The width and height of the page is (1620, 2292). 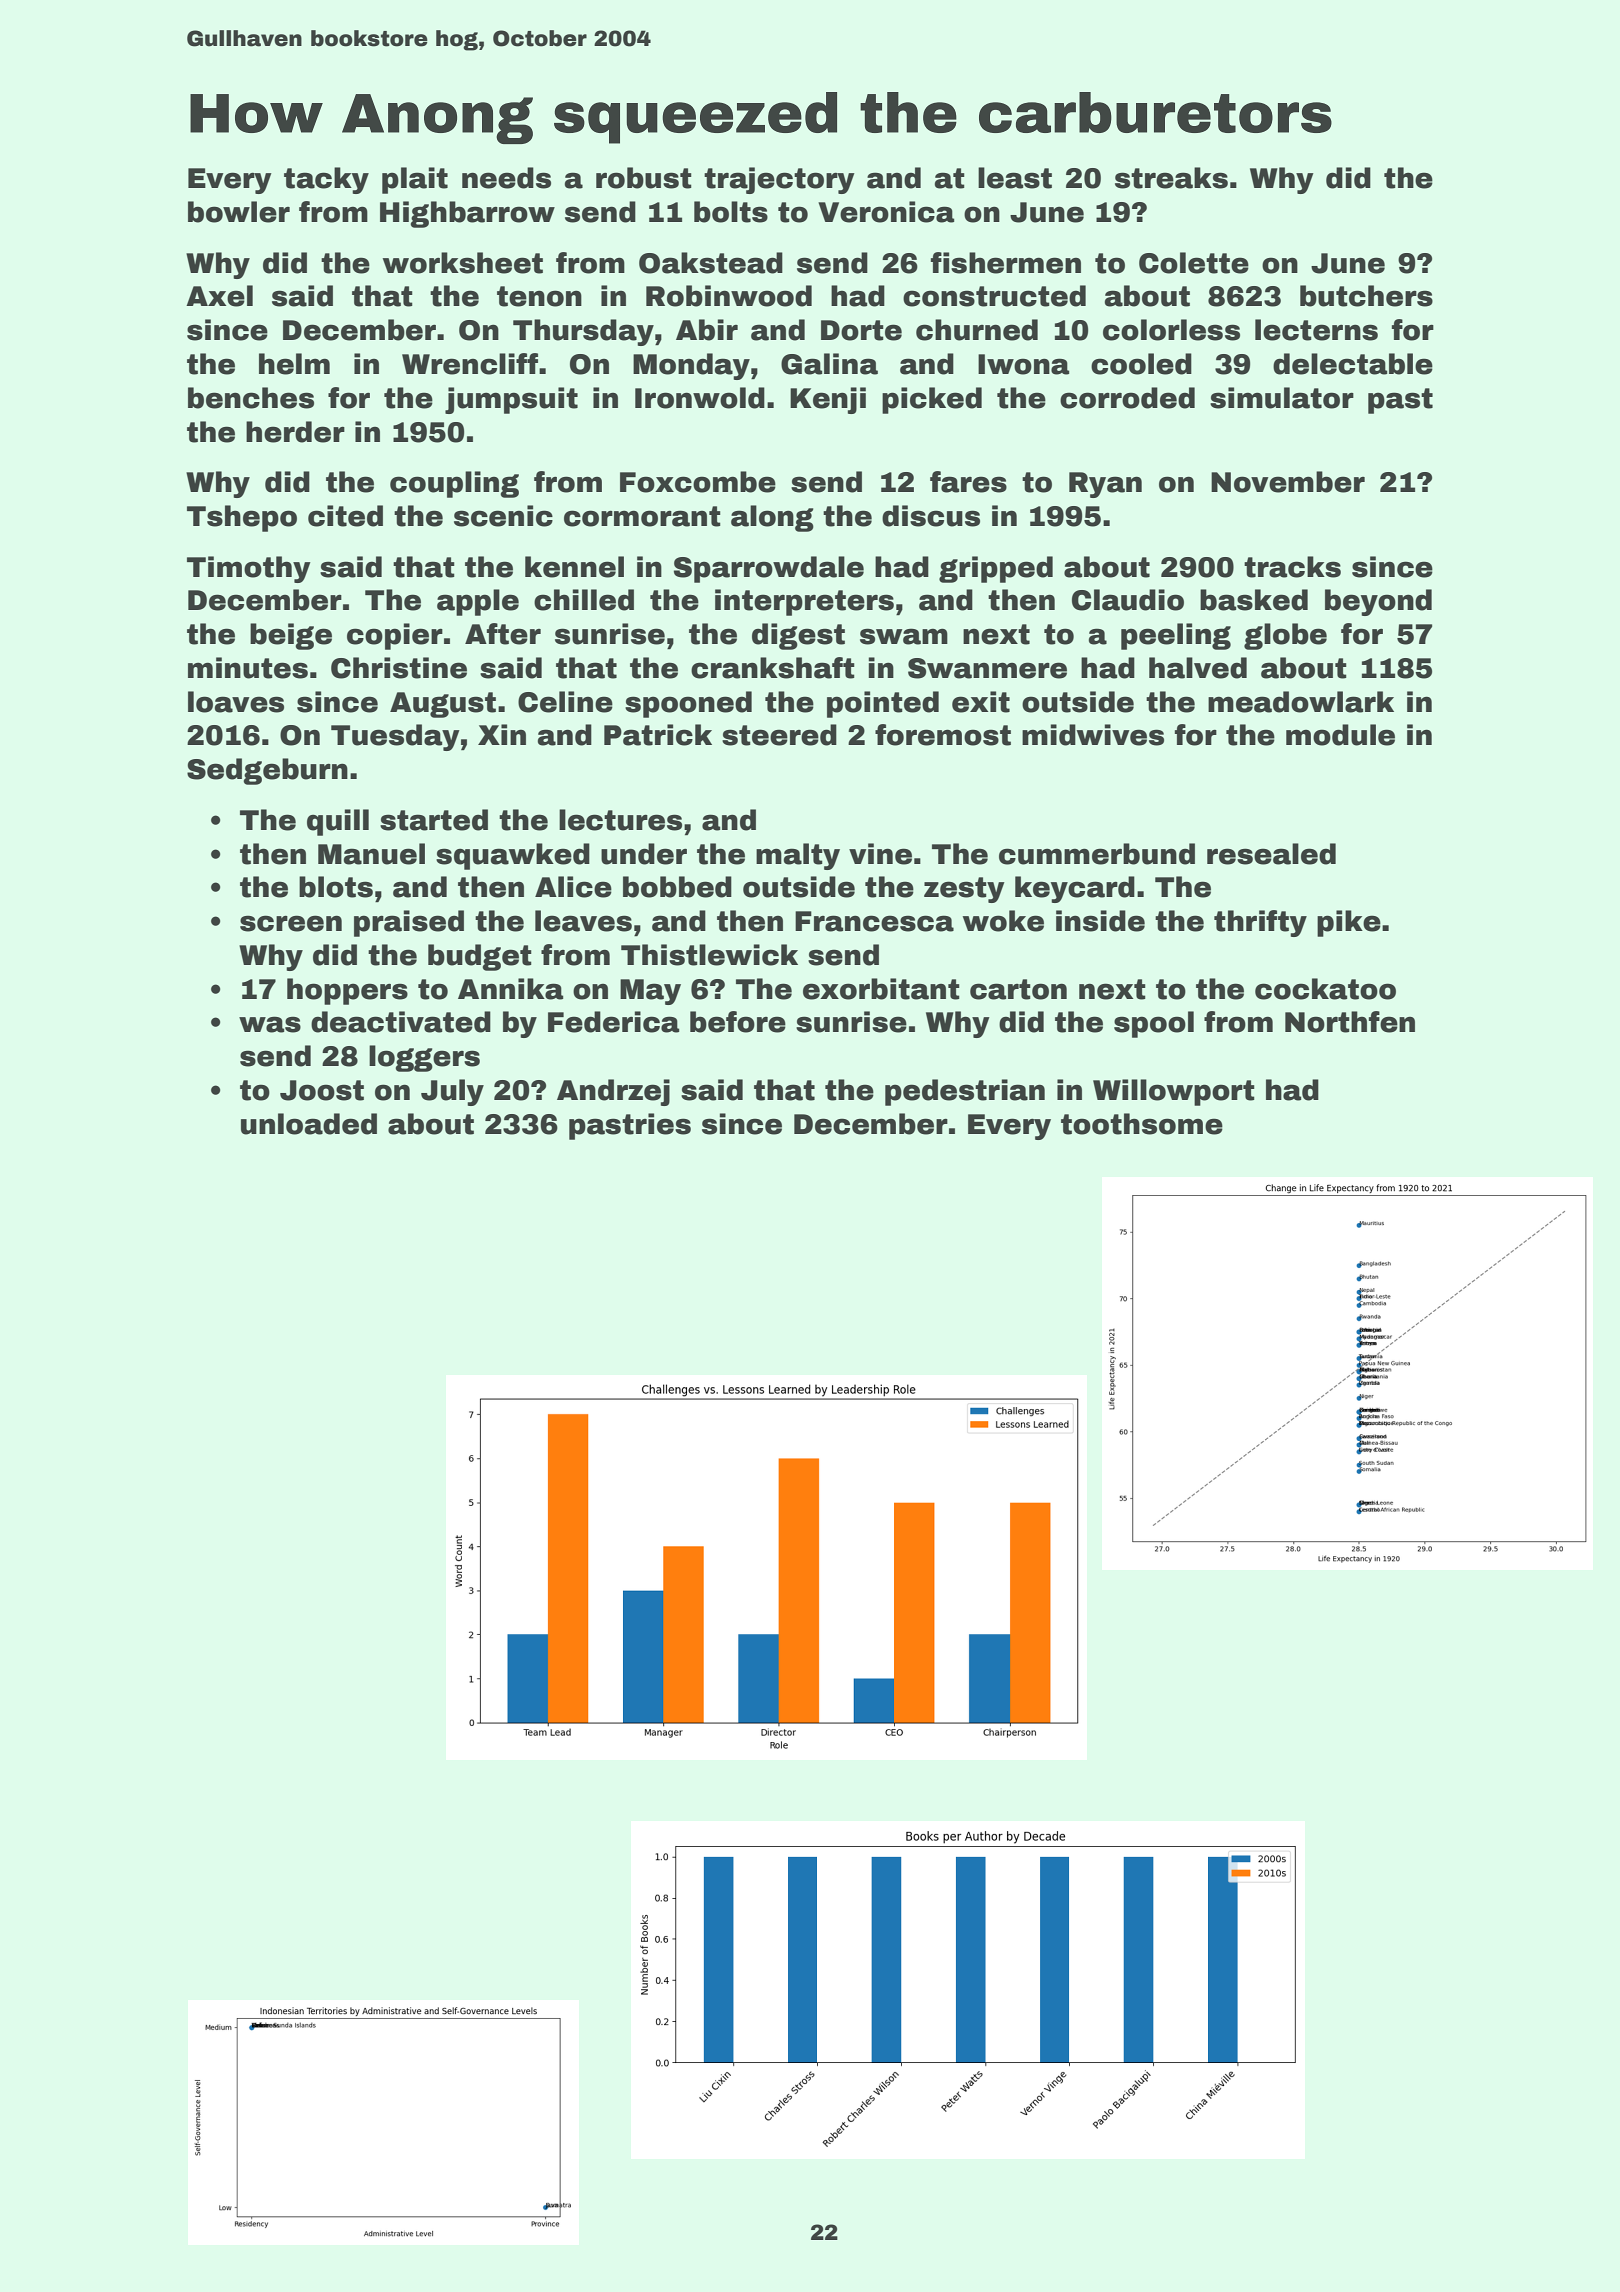 What do you see at coordinates (322, 1090) in the page?
I see `Joost` at bounding box center [322, 1090].
